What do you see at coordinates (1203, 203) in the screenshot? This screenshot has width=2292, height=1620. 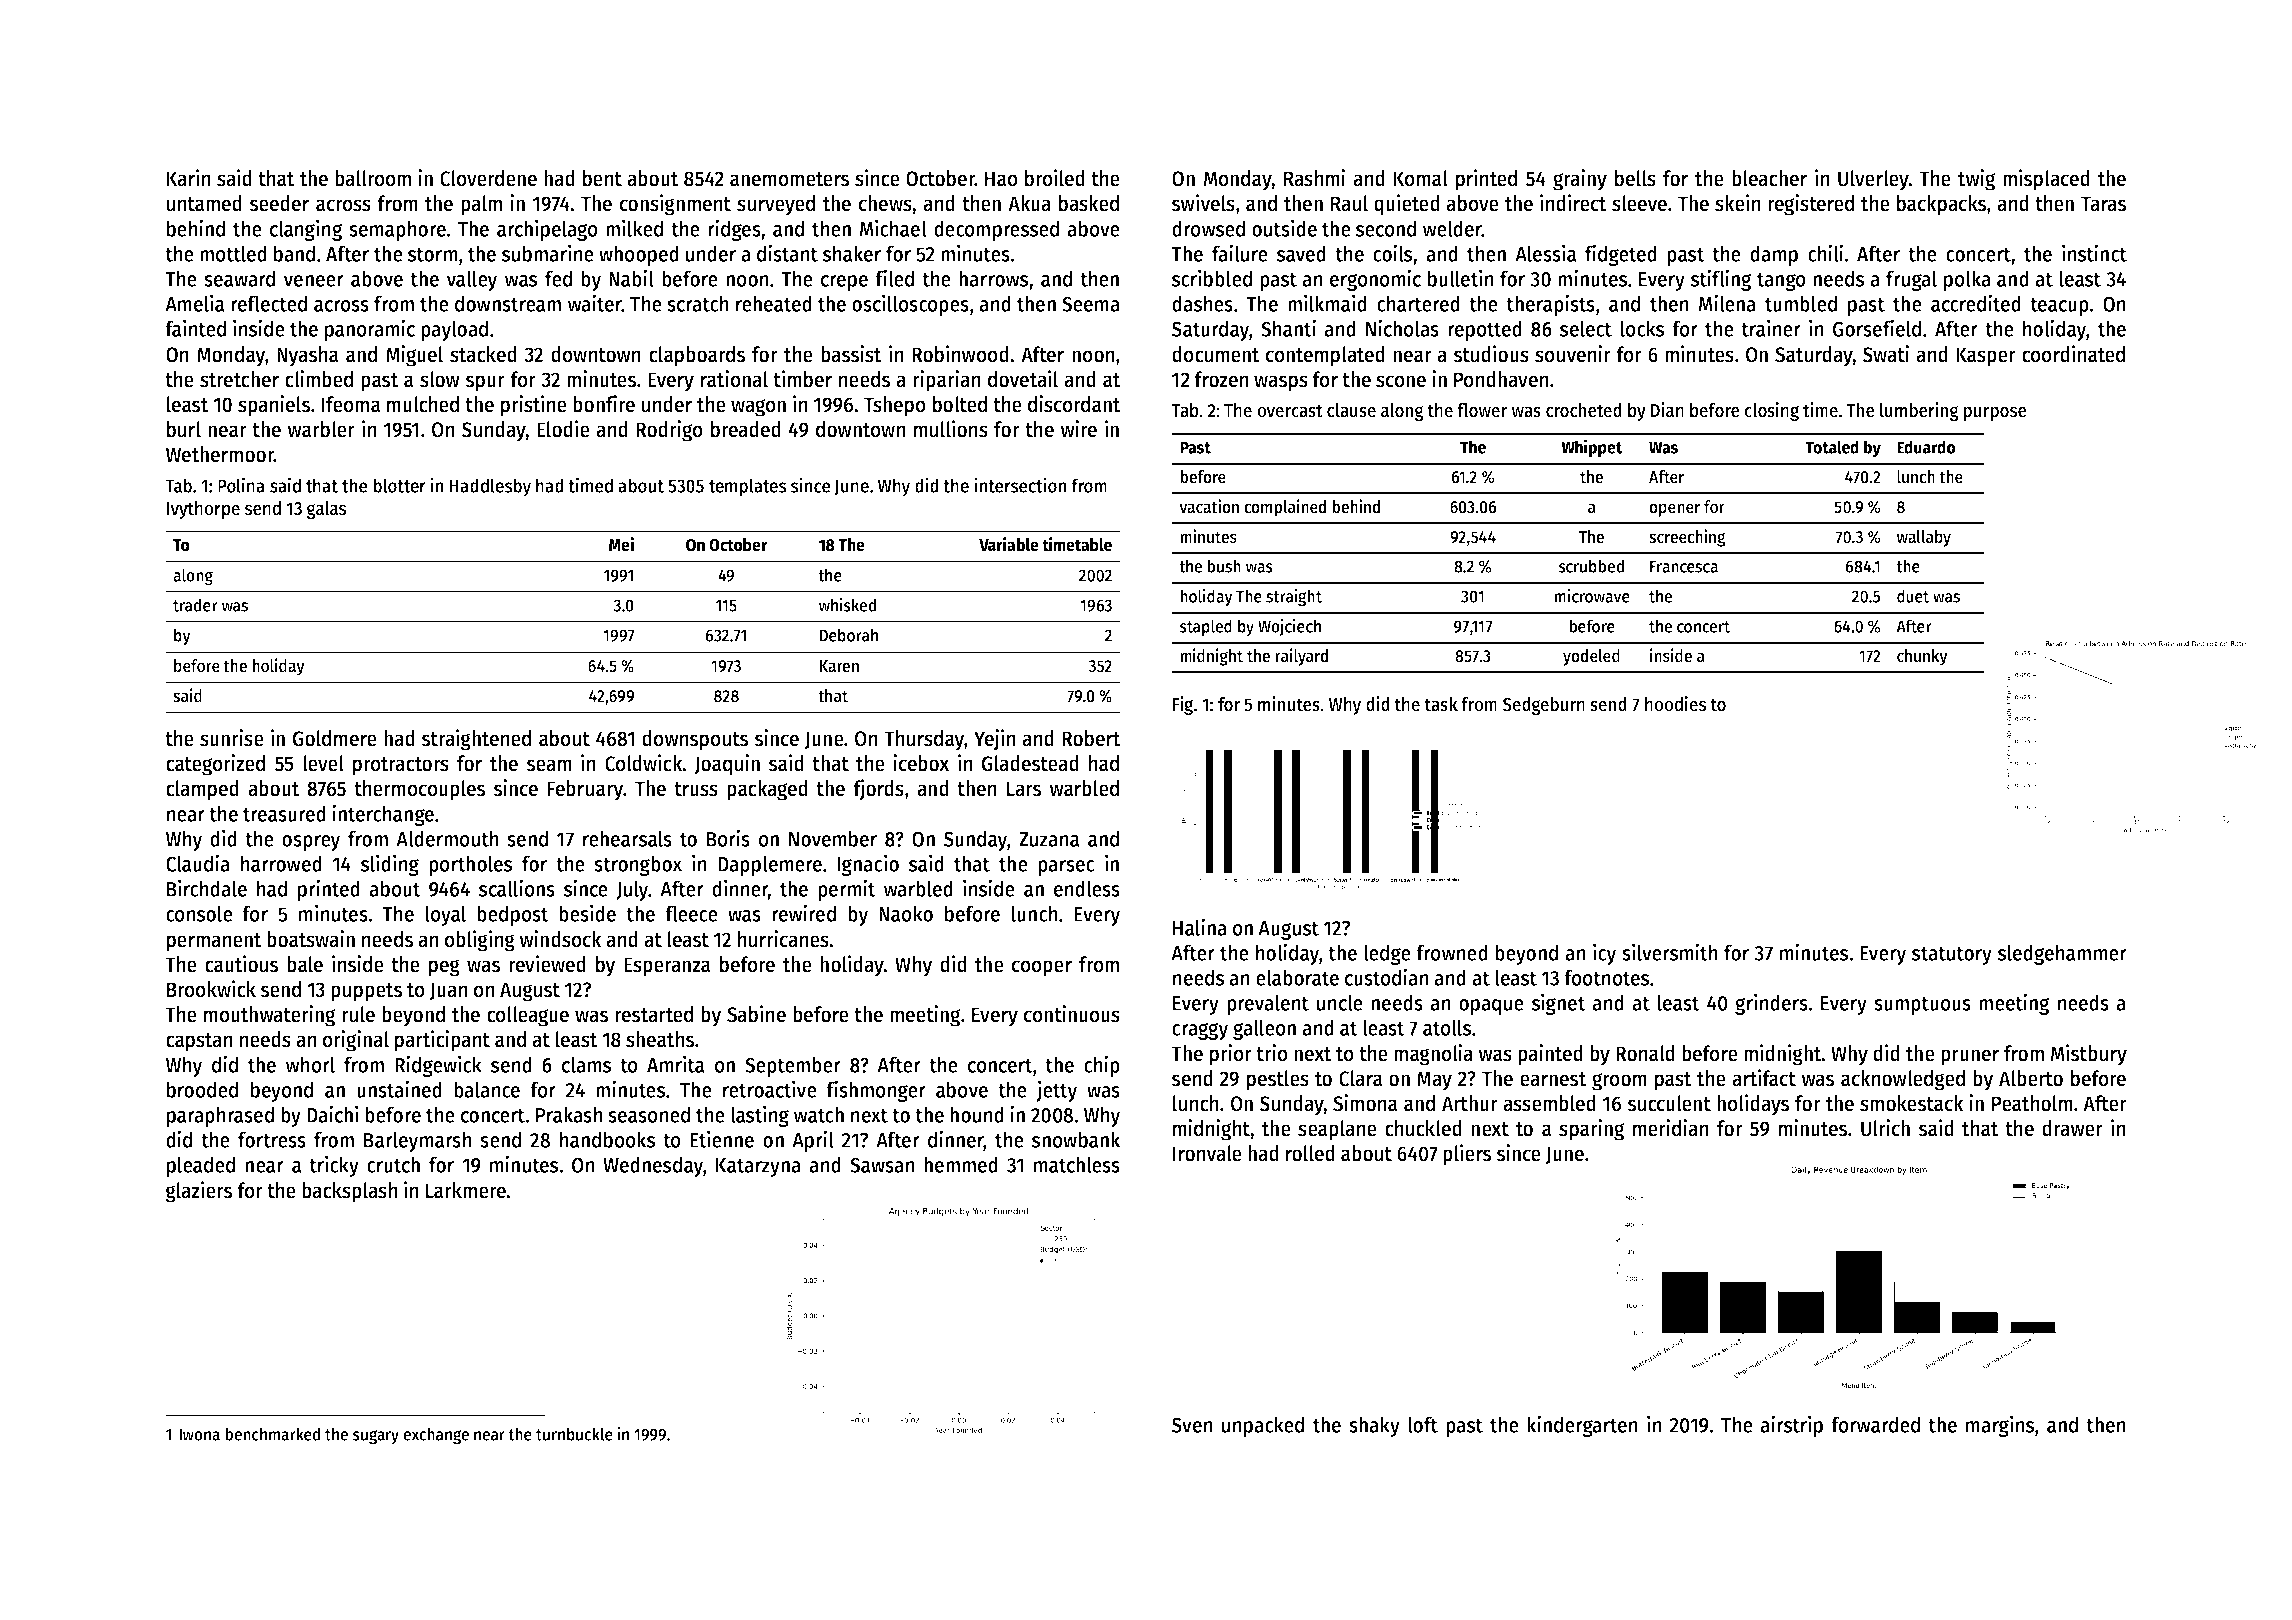 I see `swivels` at bounding box center [1203, 203].
